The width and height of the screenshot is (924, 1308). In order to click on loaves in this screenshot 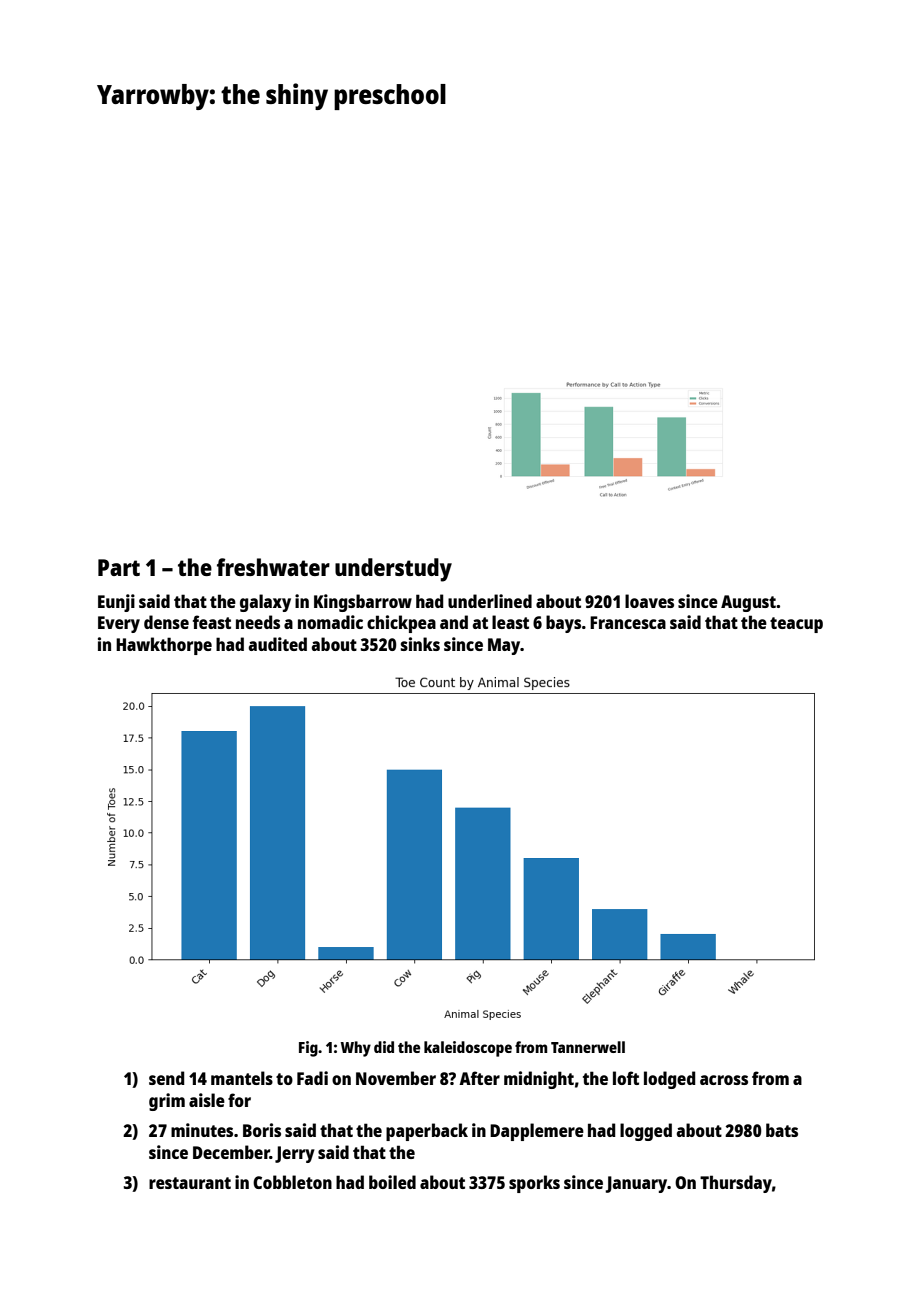, I will do `click(649, 601)`.
